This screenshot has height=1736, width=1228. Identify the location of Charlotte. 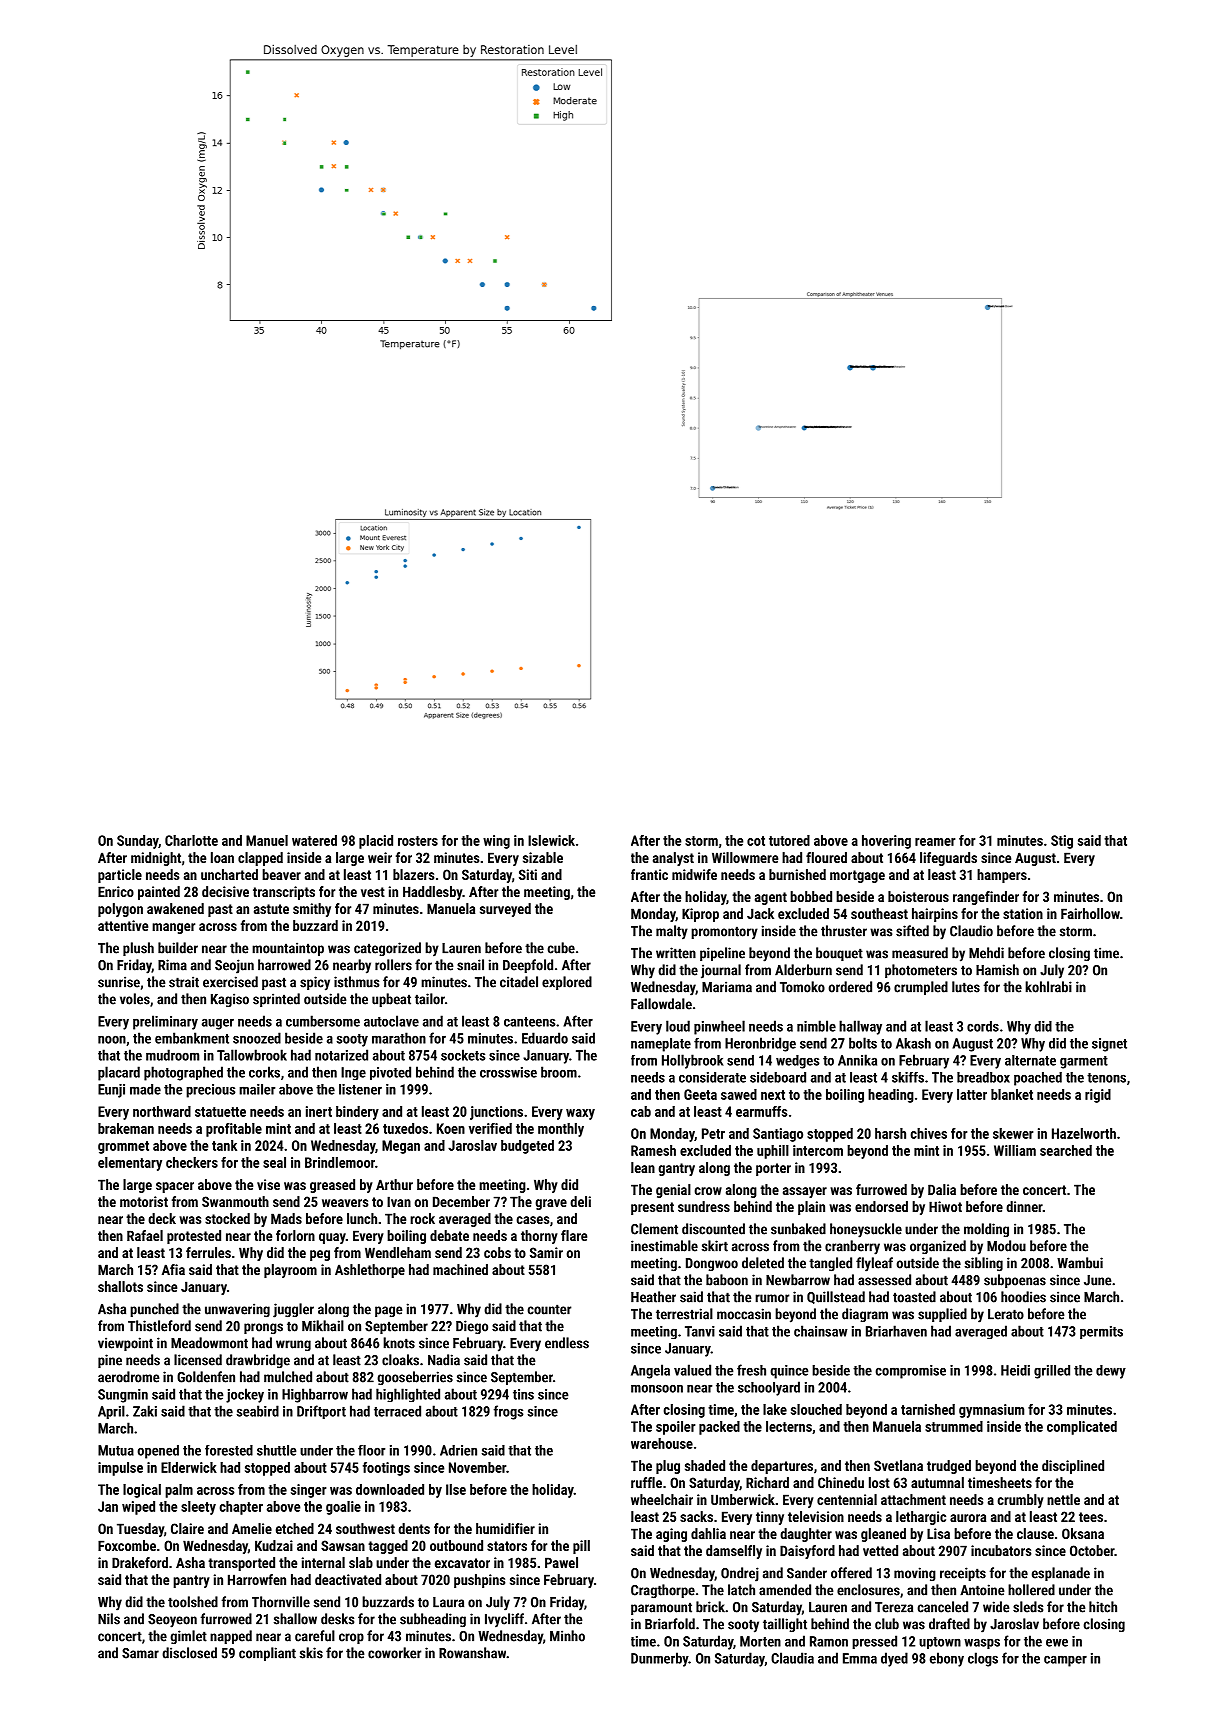
(191, 840).
